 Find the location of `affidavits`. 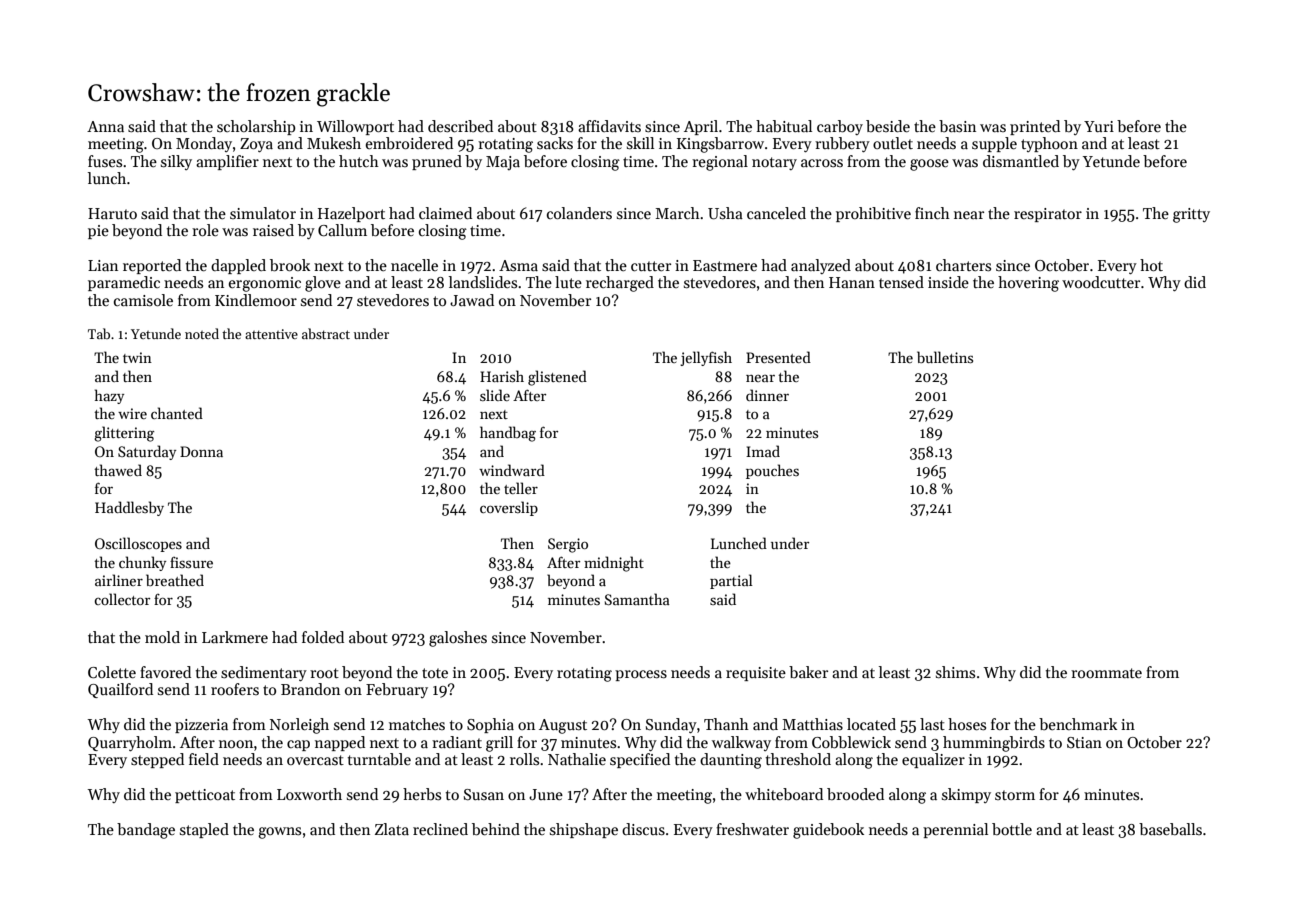

affidavits is located at coordinates (609, 126).
